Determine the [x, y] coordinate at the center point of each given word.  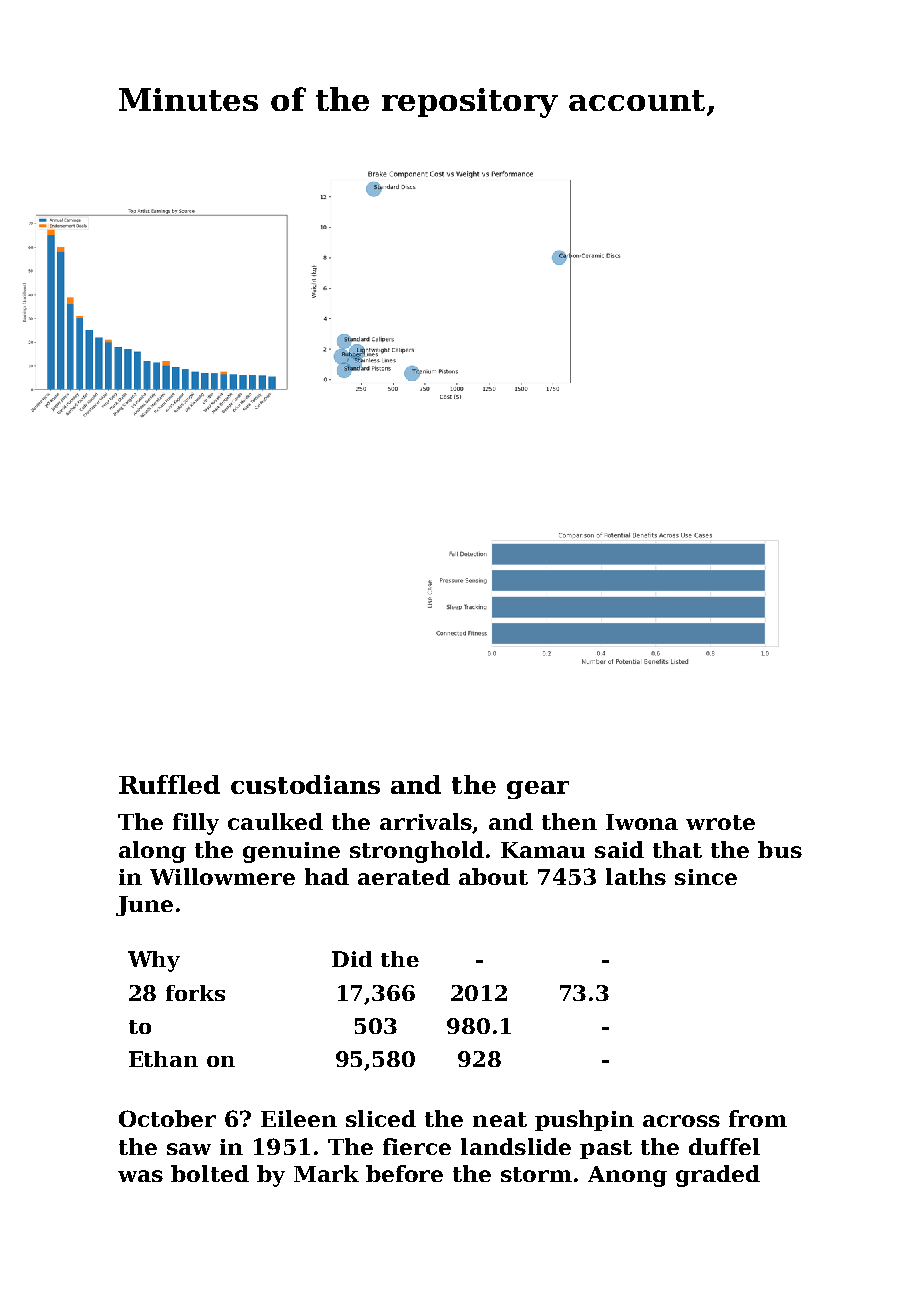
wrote [720, 822]
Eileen [299, 1118]
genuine [291, 852]
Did [352, 959]
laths [636, 876]
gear [538, 790]
